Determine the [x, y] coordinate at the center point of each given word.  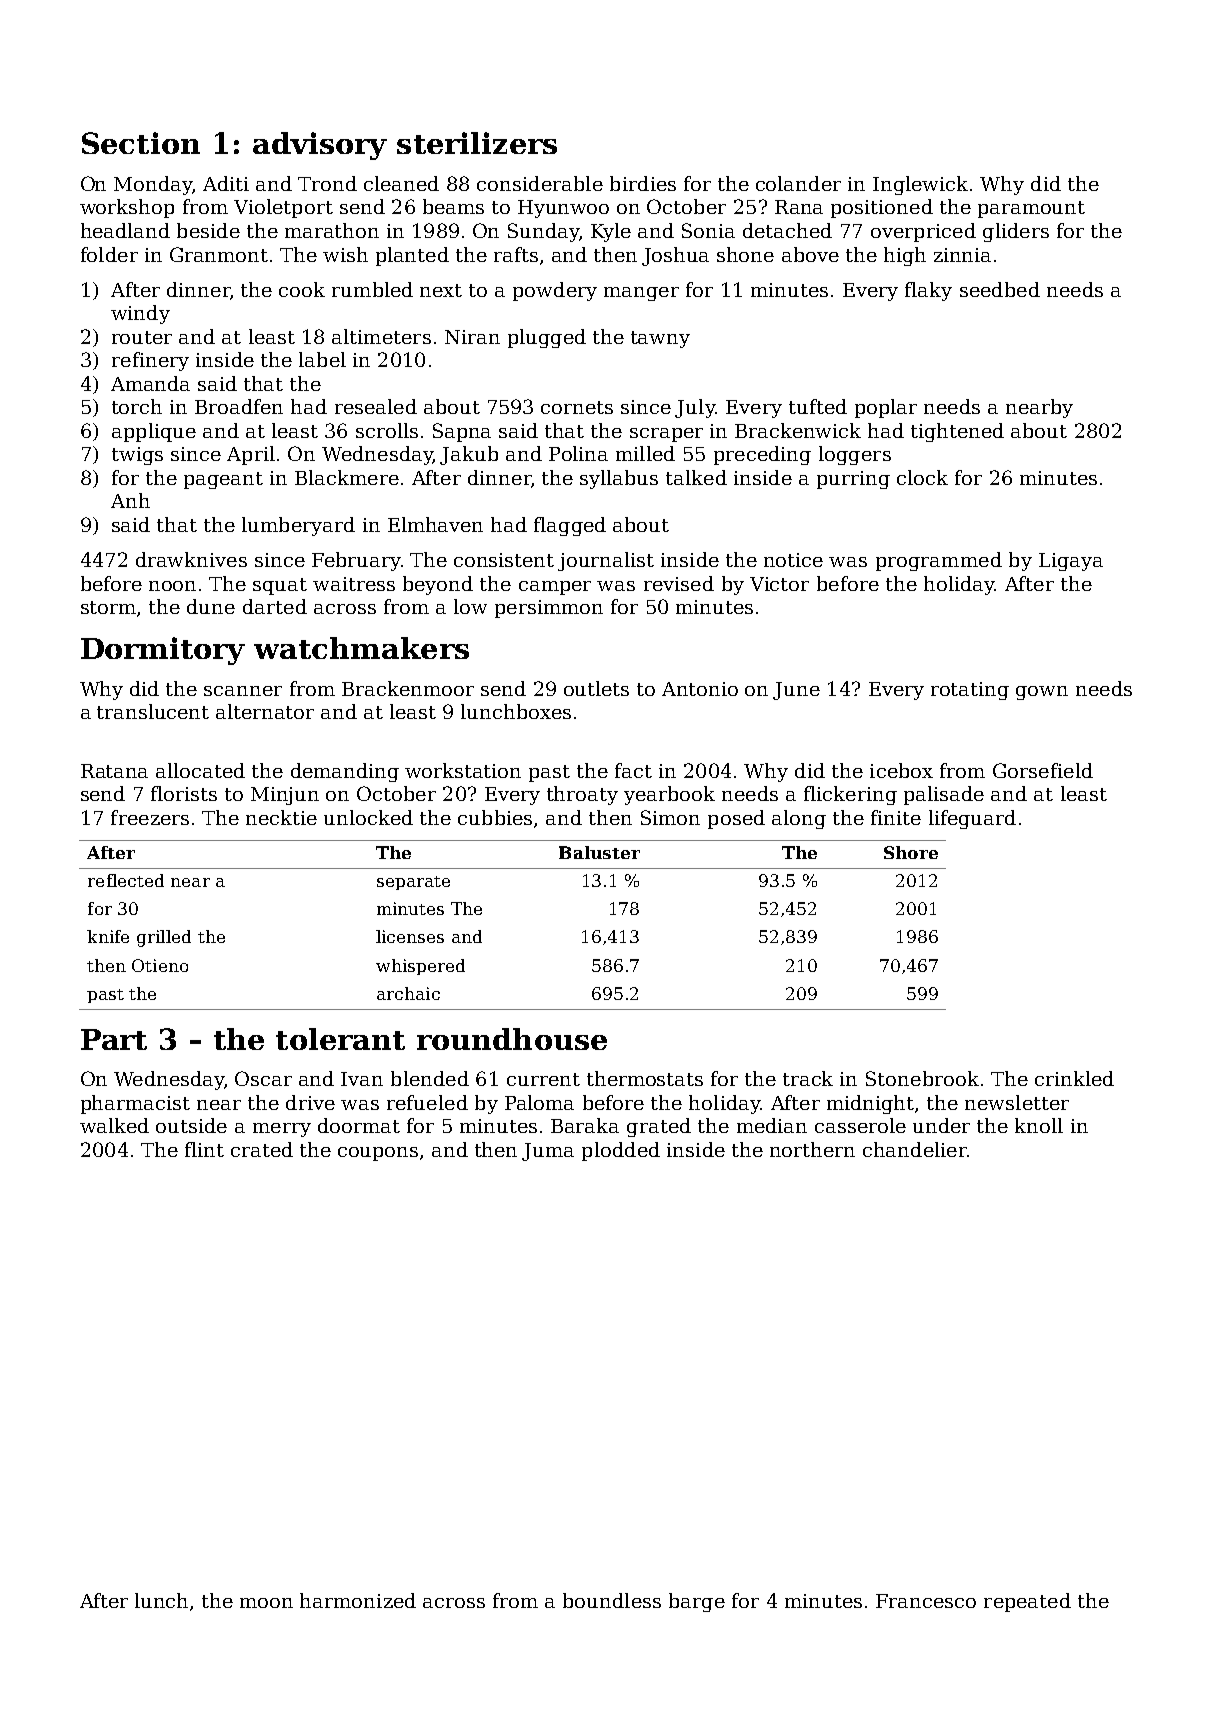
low [470, 606]
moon [266, 1603]
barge [697, 1602]
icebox [901, 770]
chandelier [915, 1149]
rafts [516, 254]
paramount [1031, 209]
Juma [548, 1152]
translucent [153, 711]
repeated [1027, 1602]
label [322, 359]
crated [262, 1149]
